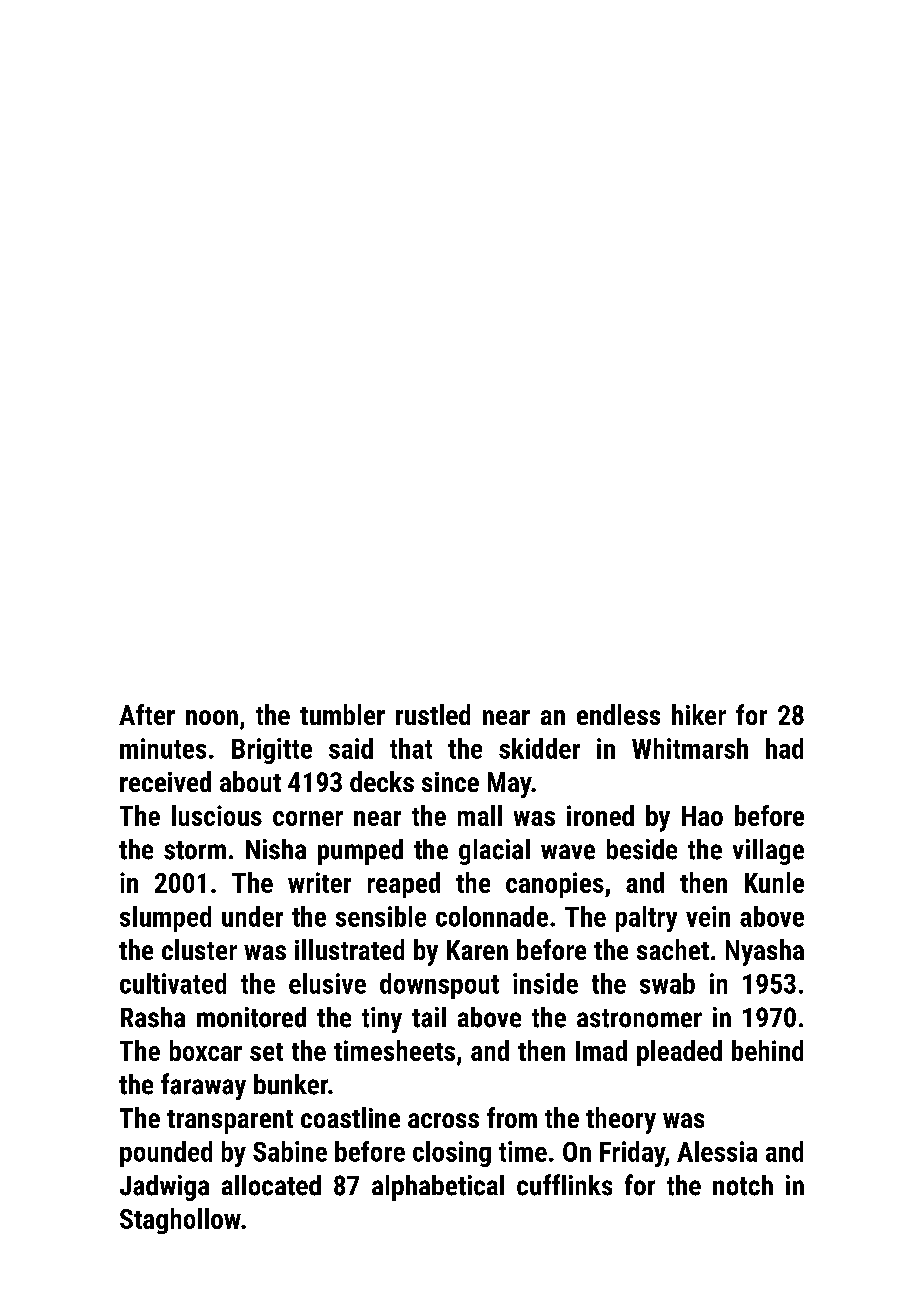 This page has width=924, height=1311. What do you see at coordinates (639, 1018) in the page?
I see `astronomer` at bounding box center [639, 1018].
